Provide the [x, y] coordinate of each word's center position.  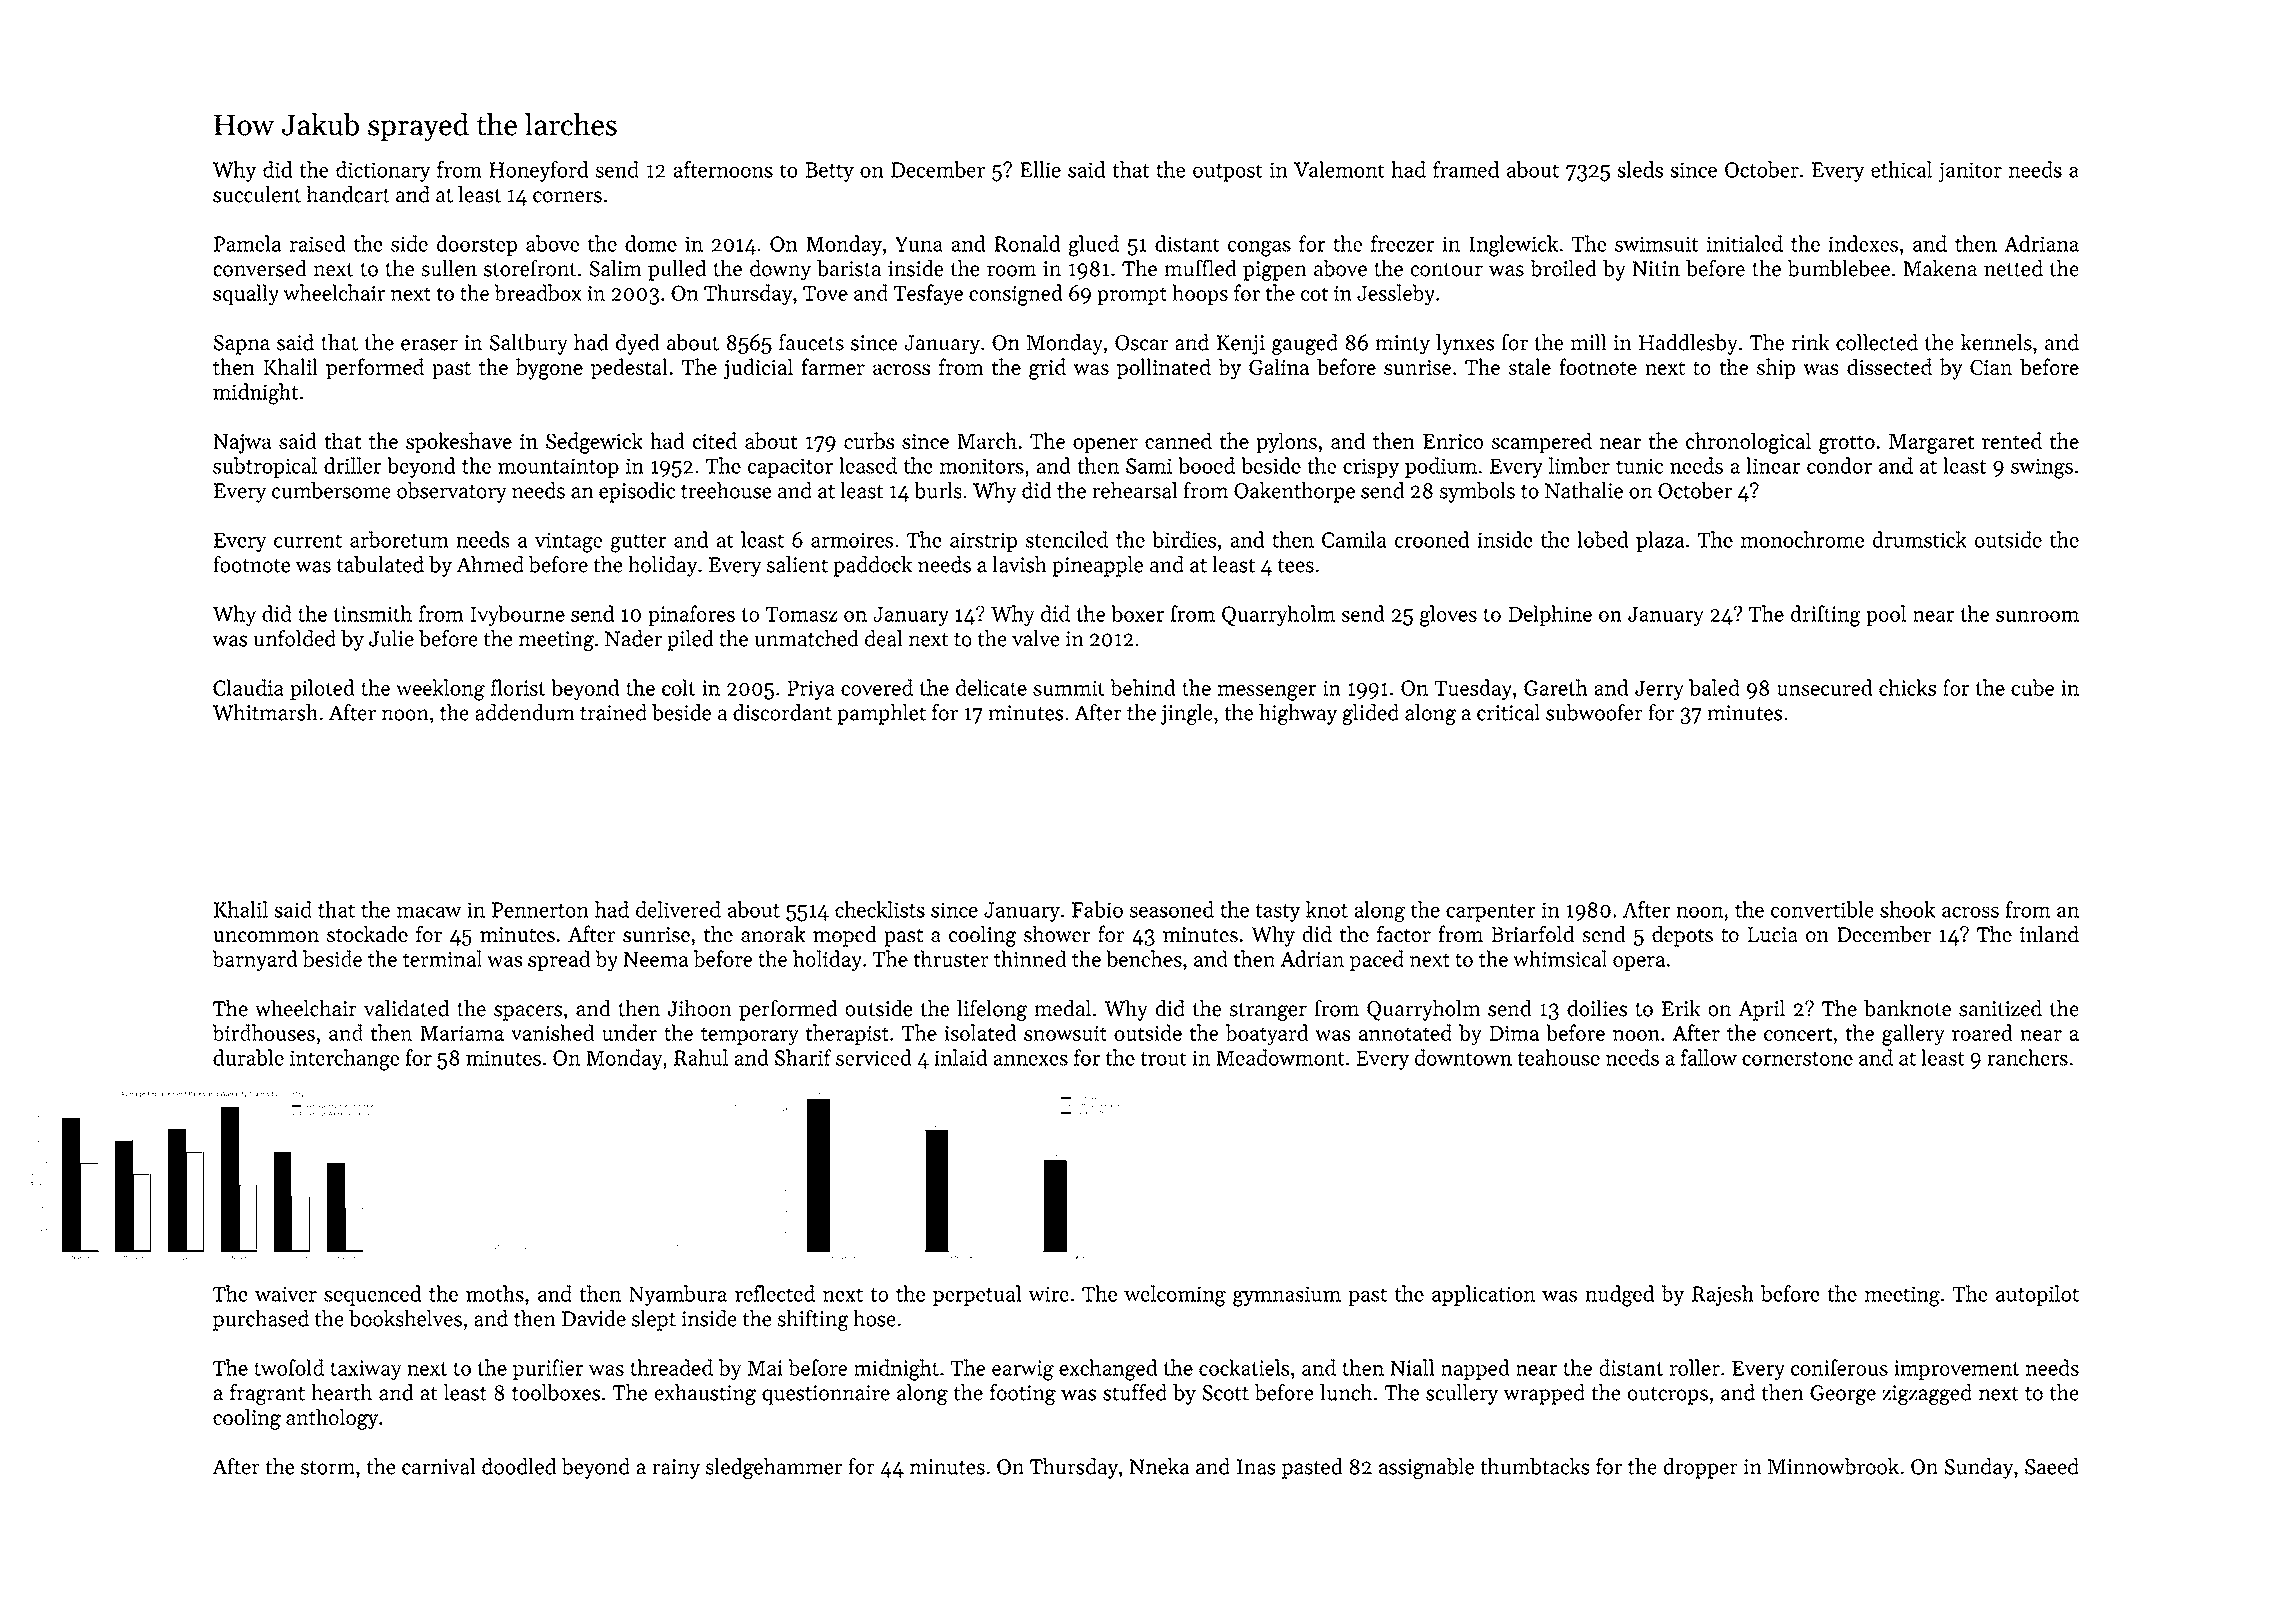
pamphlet [881, 714]
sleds [1640, 169]
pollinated [1164, 368]
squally [246, 295]
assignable [1426, 1468]
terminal [442, 958]
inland [2049, 934]
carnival [438, 1466]
